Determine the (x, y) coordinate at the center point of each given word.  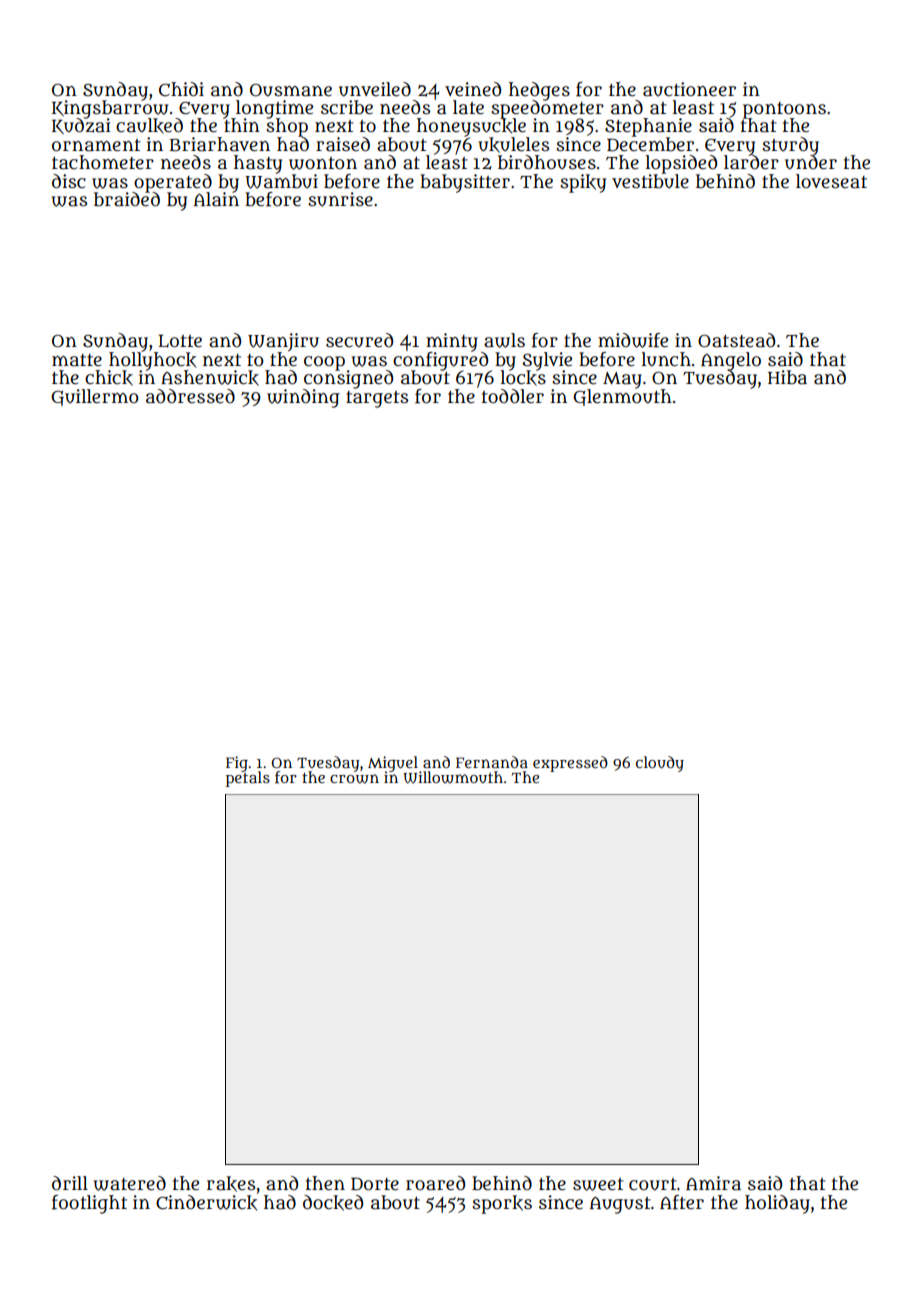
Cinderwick (206, 1203)
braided (127, 199)
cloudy (660, 764)
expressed (570, 764)
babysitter (465, 183)
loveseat (831, 181)
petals (248, 779)
